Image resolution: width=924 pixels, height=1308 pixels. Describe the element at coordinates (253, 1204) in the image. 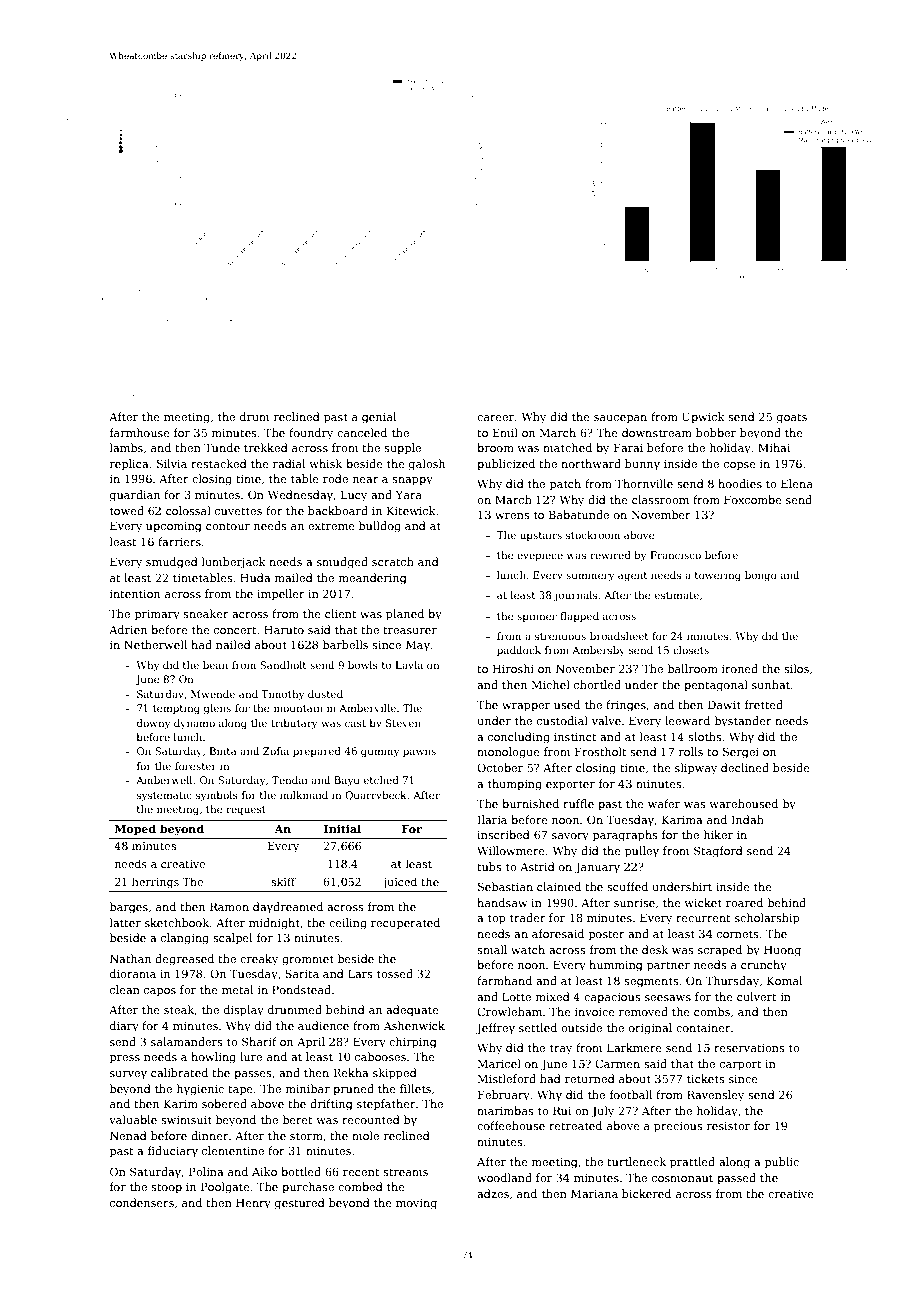

I see `Henry` at that location.
